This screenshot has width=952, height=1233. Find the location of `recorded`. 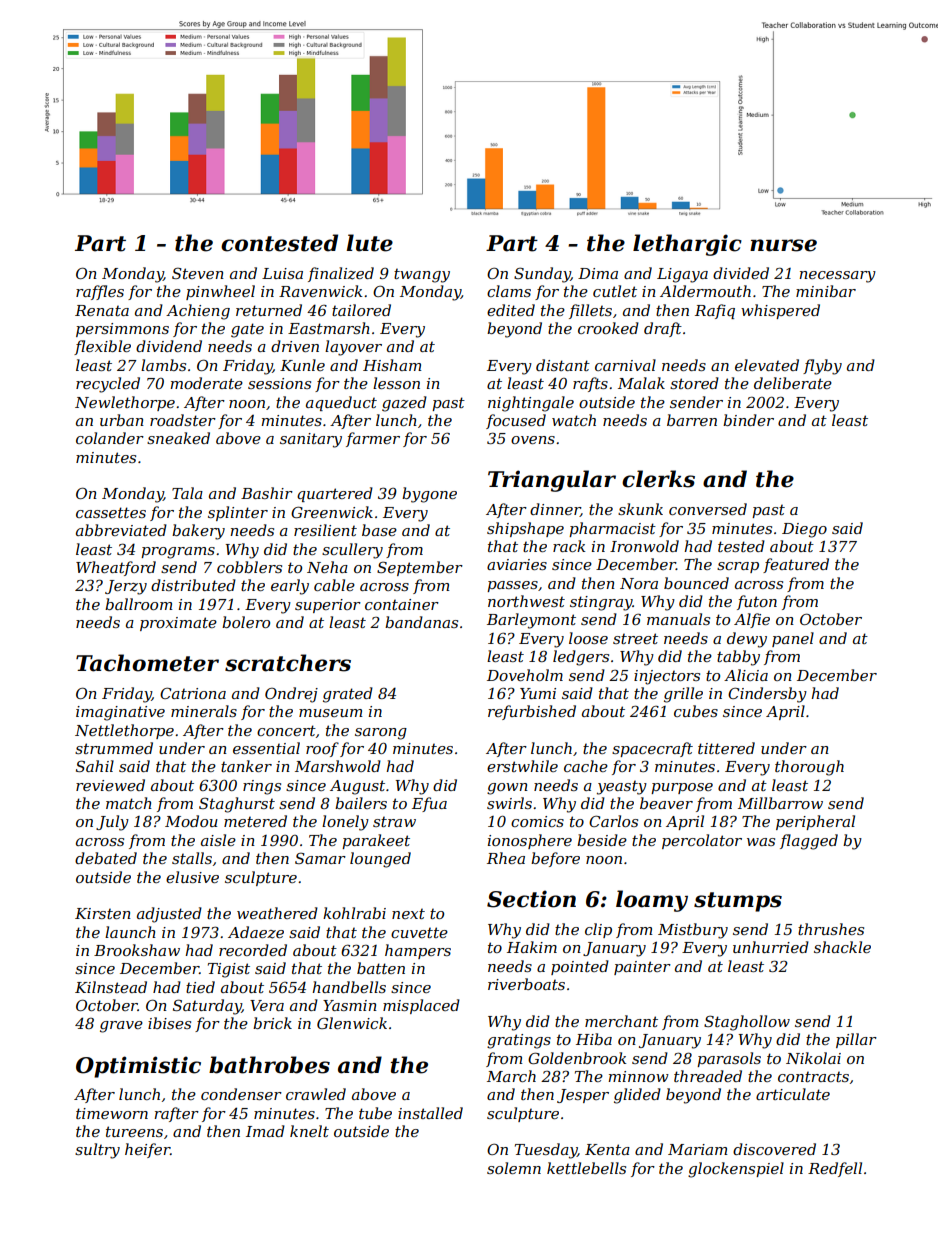

recorded is located at coordinates (253, 950).
